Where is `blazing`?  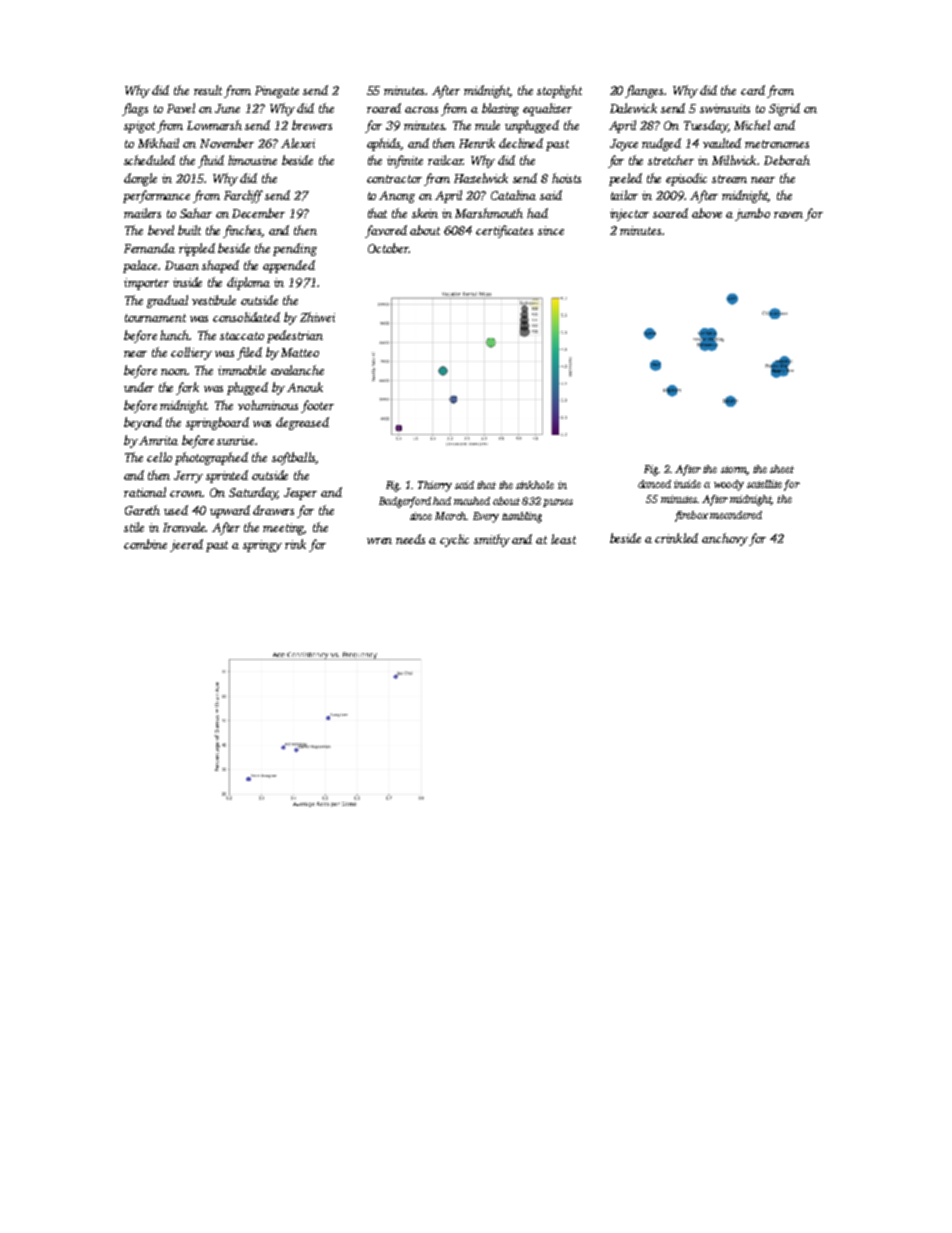
blazing is located at coordinates (500, 109).
